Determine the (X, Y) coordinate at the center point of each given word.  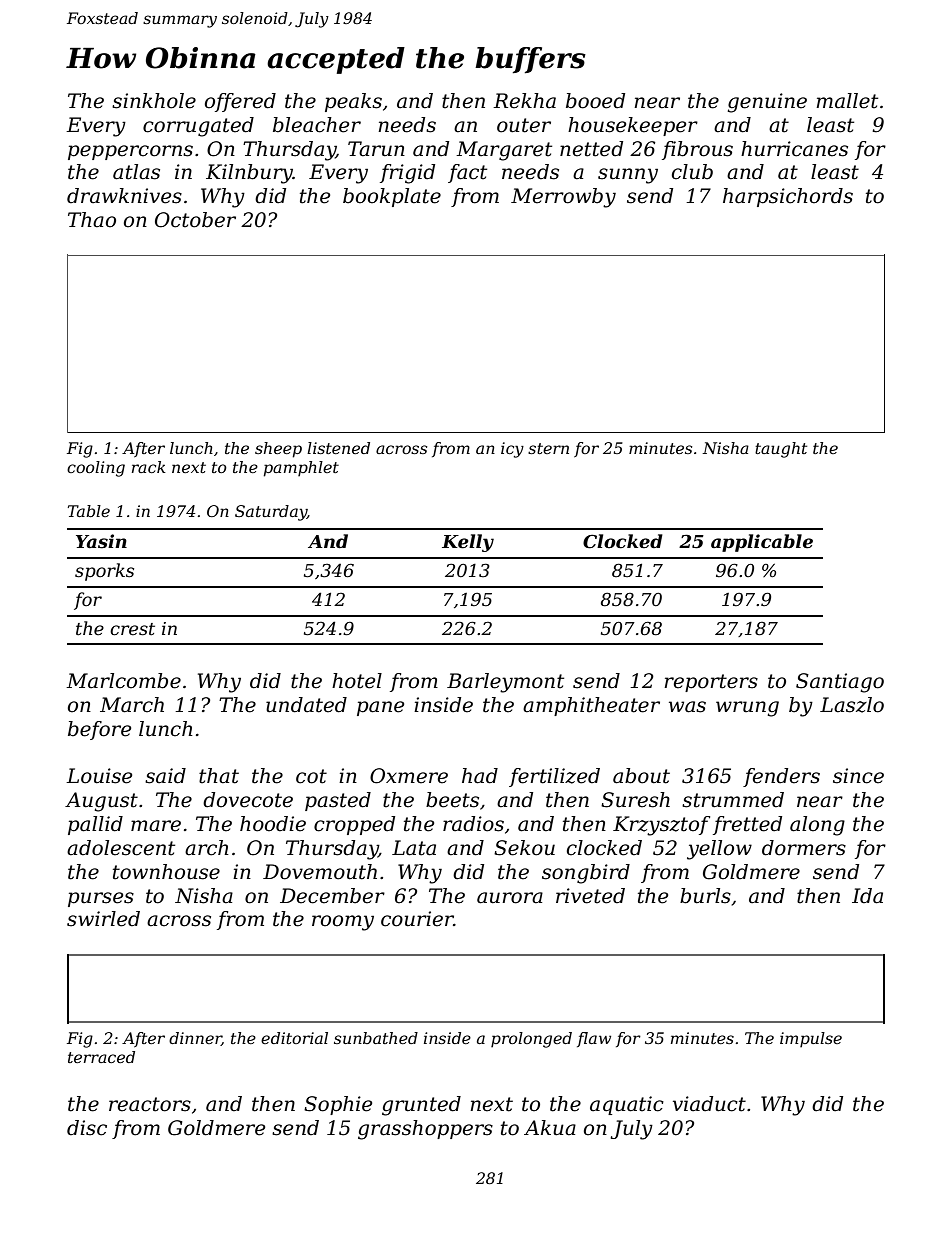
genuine (767, 103)
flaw (594, 1039)
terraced (101, 1057)
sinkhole (154, 101)
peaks (353, 102)
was (687, 707)
